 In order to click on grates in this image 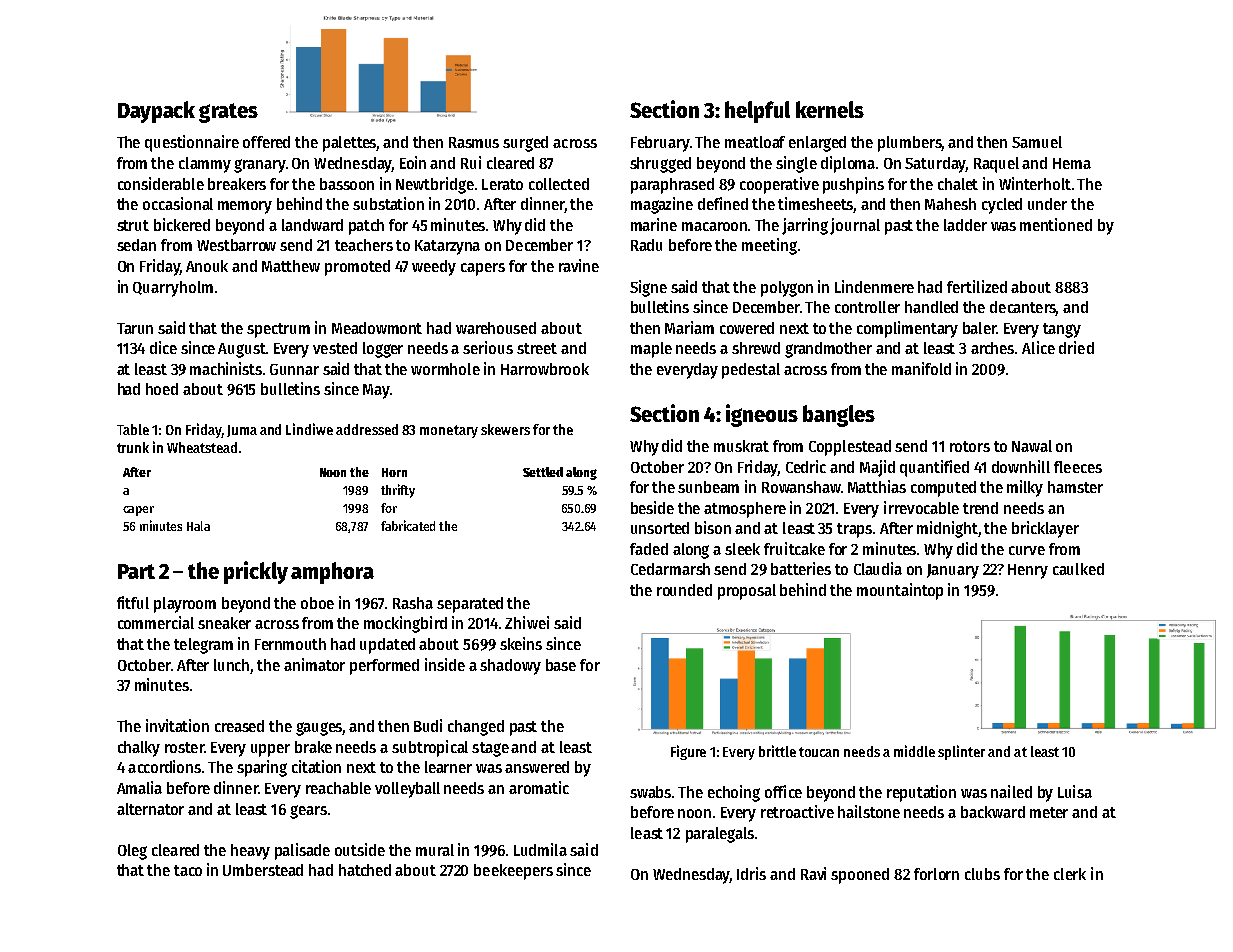, I will do `click(228, 113)`.
